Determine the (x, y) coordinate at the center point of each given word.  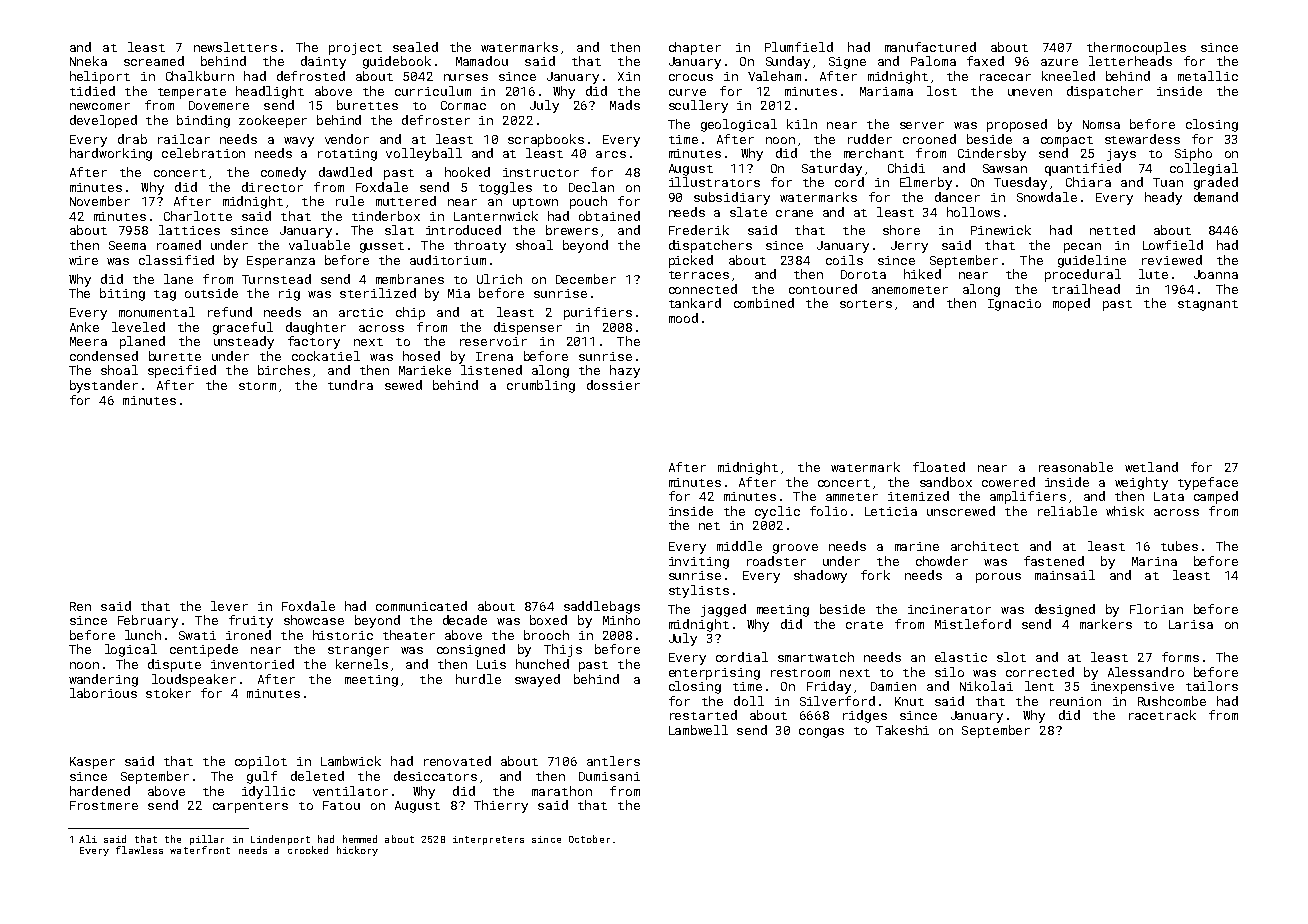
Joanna (1216, 274)
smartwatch (816, 657)
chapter (695, 48)
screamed (154, 61)
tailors (1212, 686)
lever (229, 606)
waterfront (200, 850)
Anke (84, 327)
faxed (985, 61)
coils (844, 260)
